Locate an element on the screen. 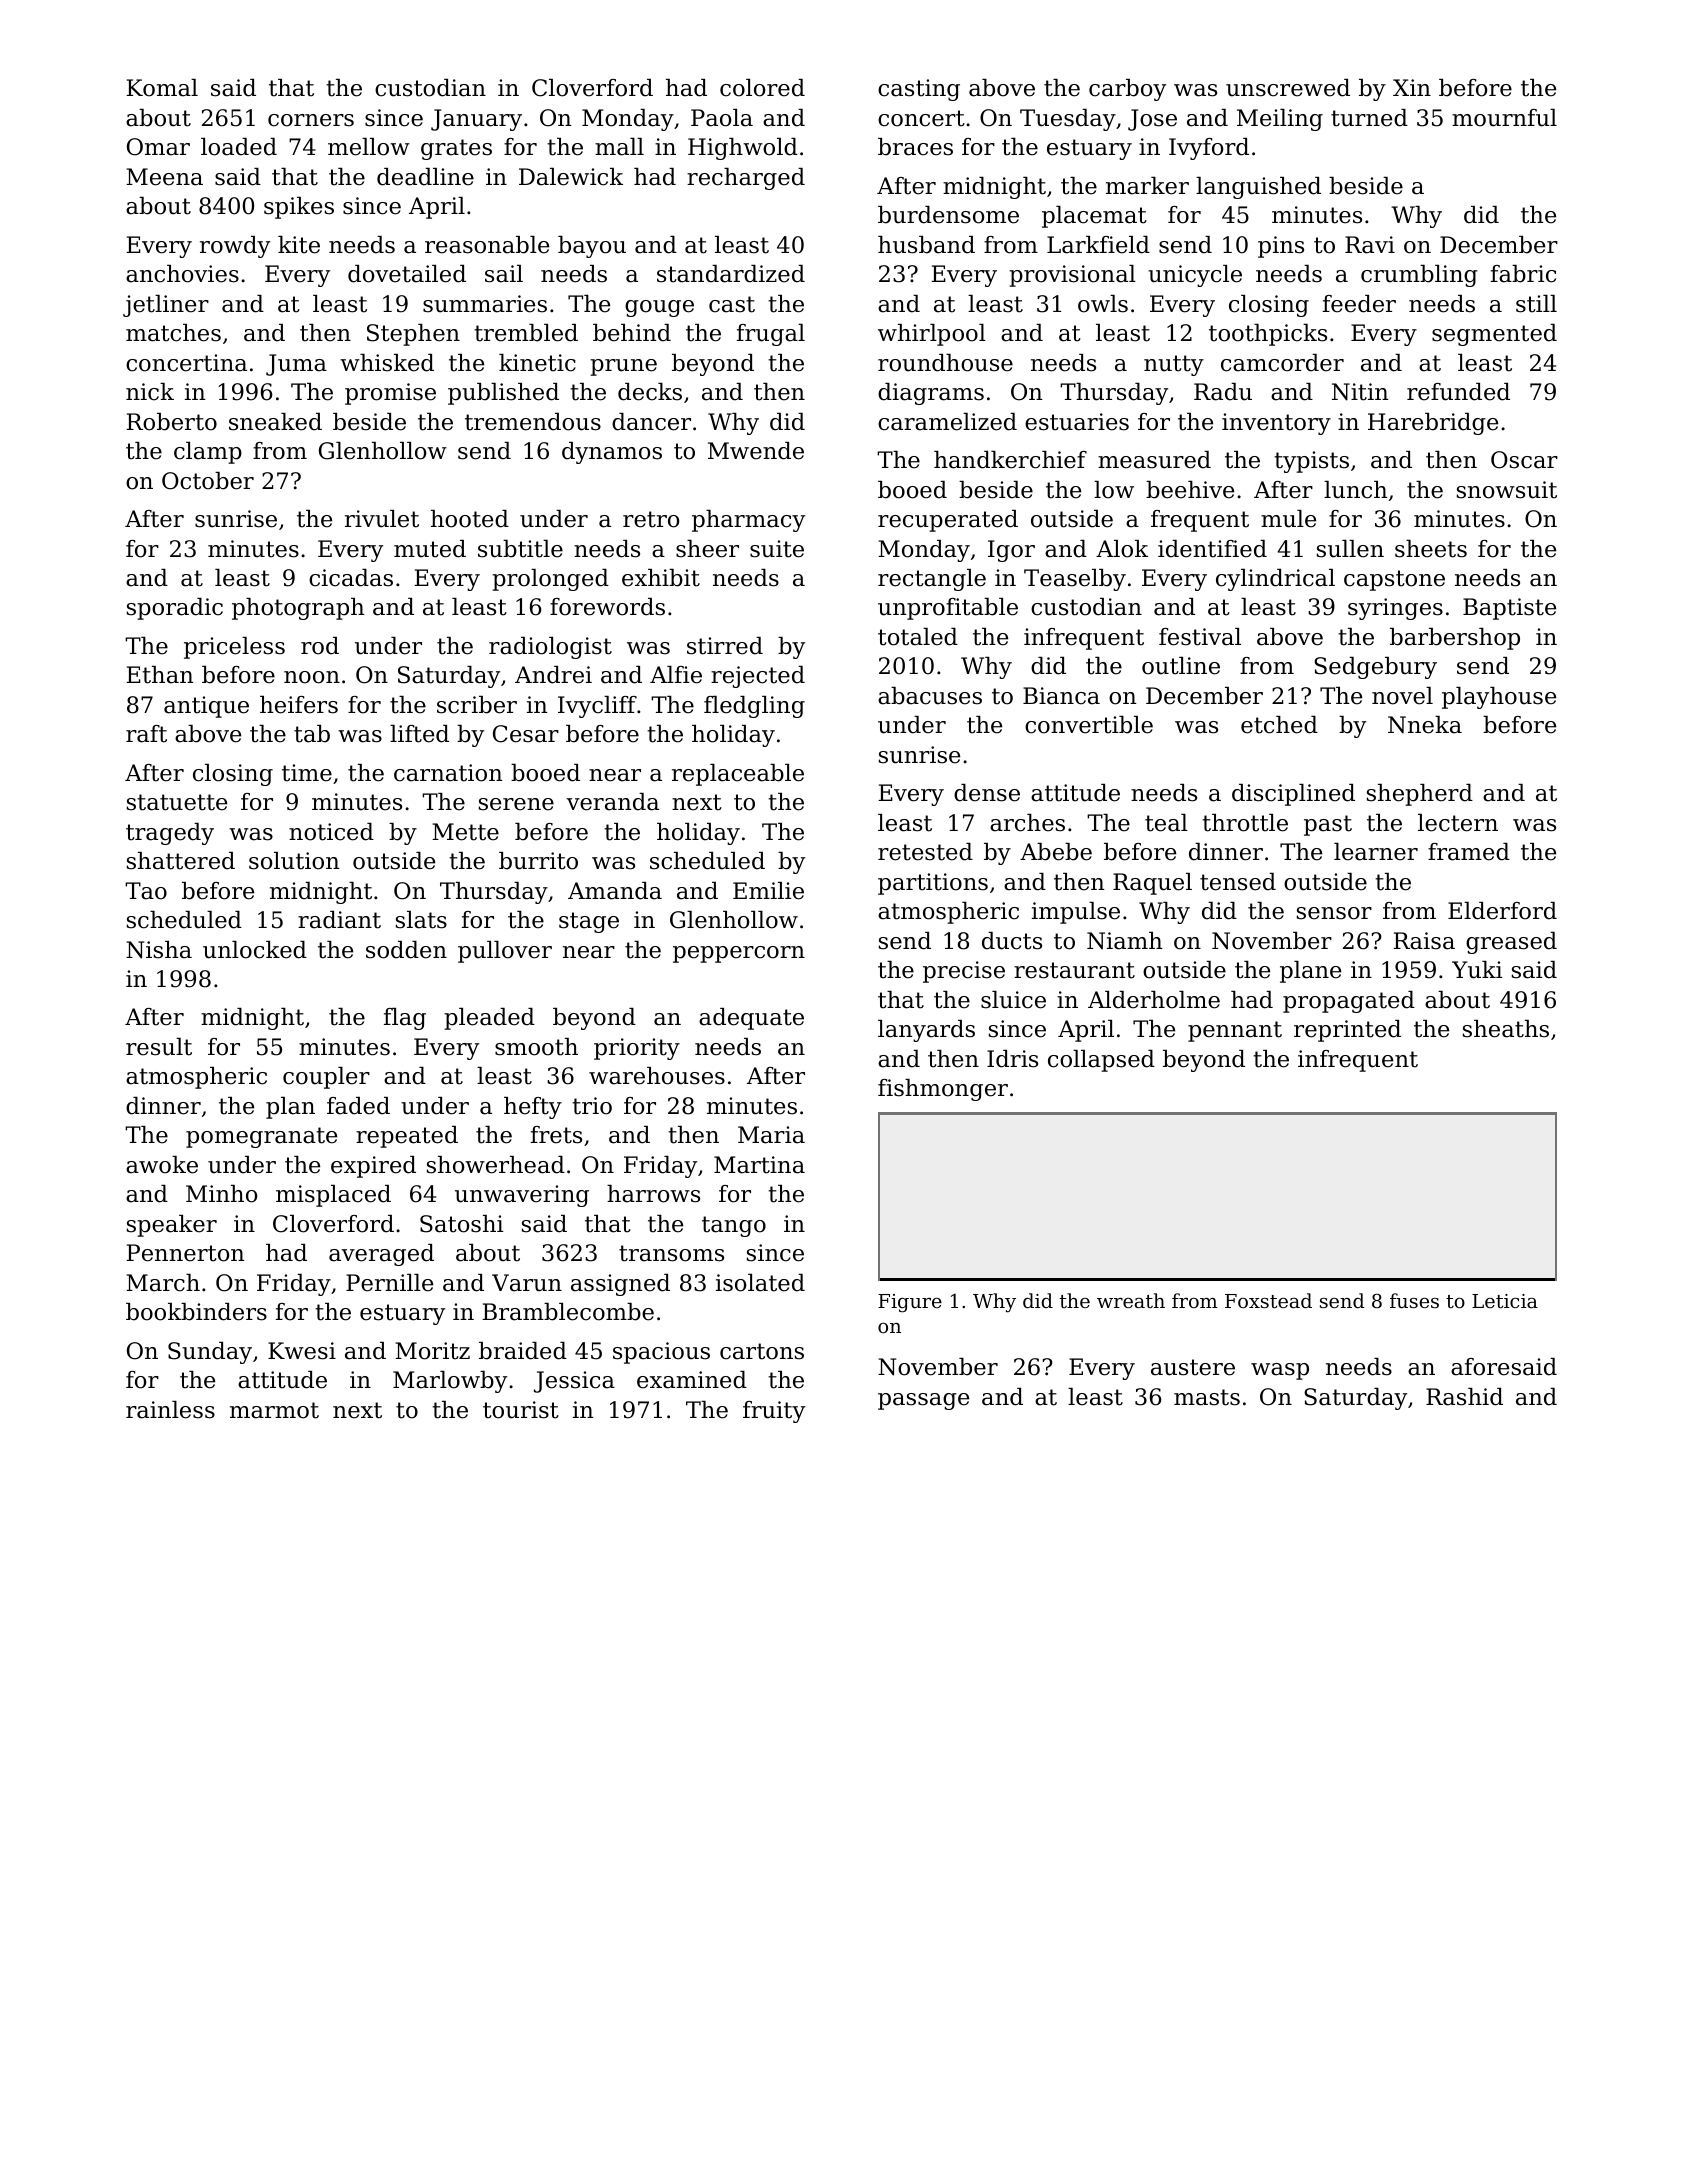 Image resolution: width=1683 pixels, height=2178 pixels. hefty is located at coordinates (533, 1108).
